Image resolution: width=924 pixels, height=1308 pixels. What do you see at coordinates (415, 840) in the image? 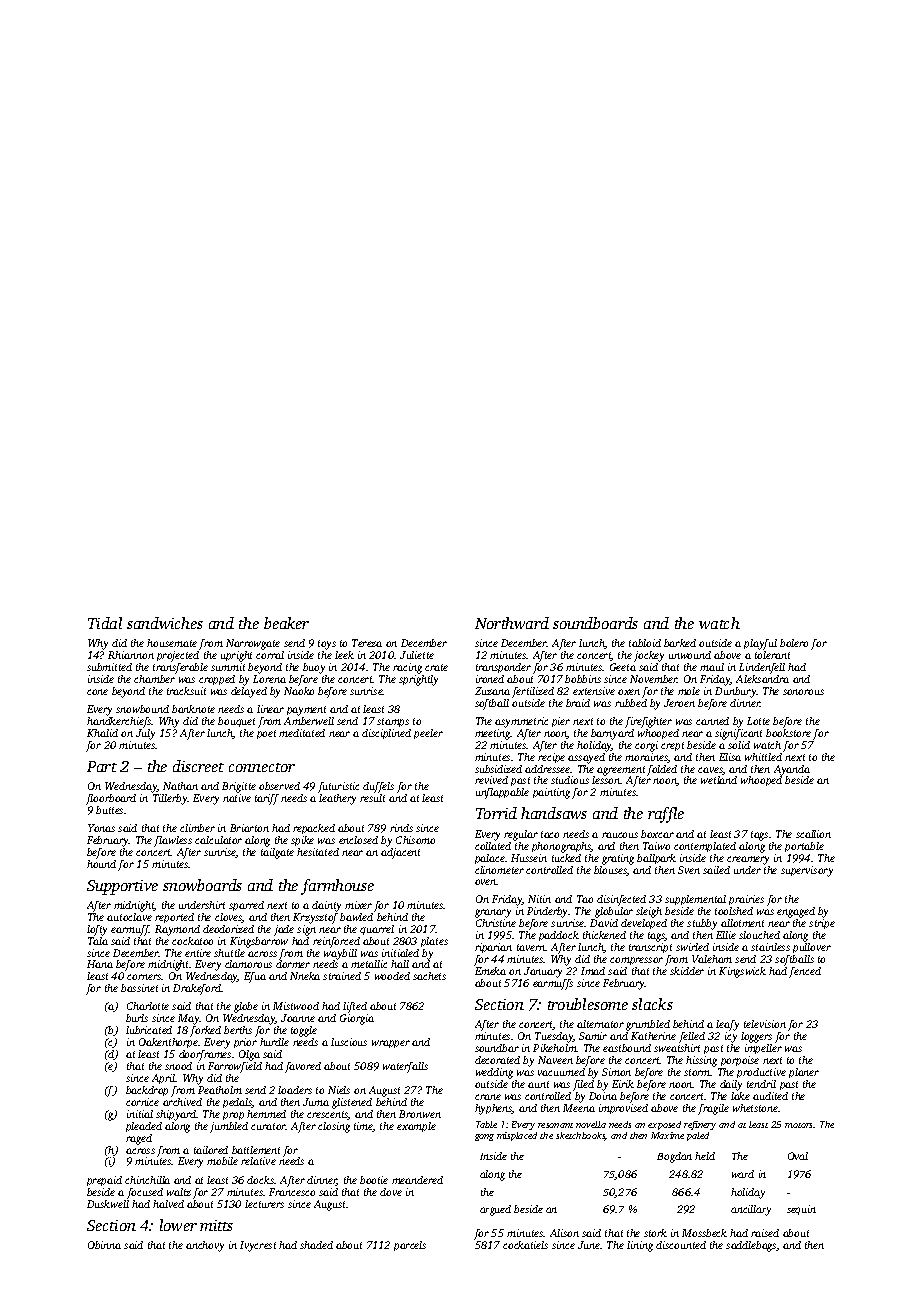
I see `Chisomo` at bounding box center [415, 840].
